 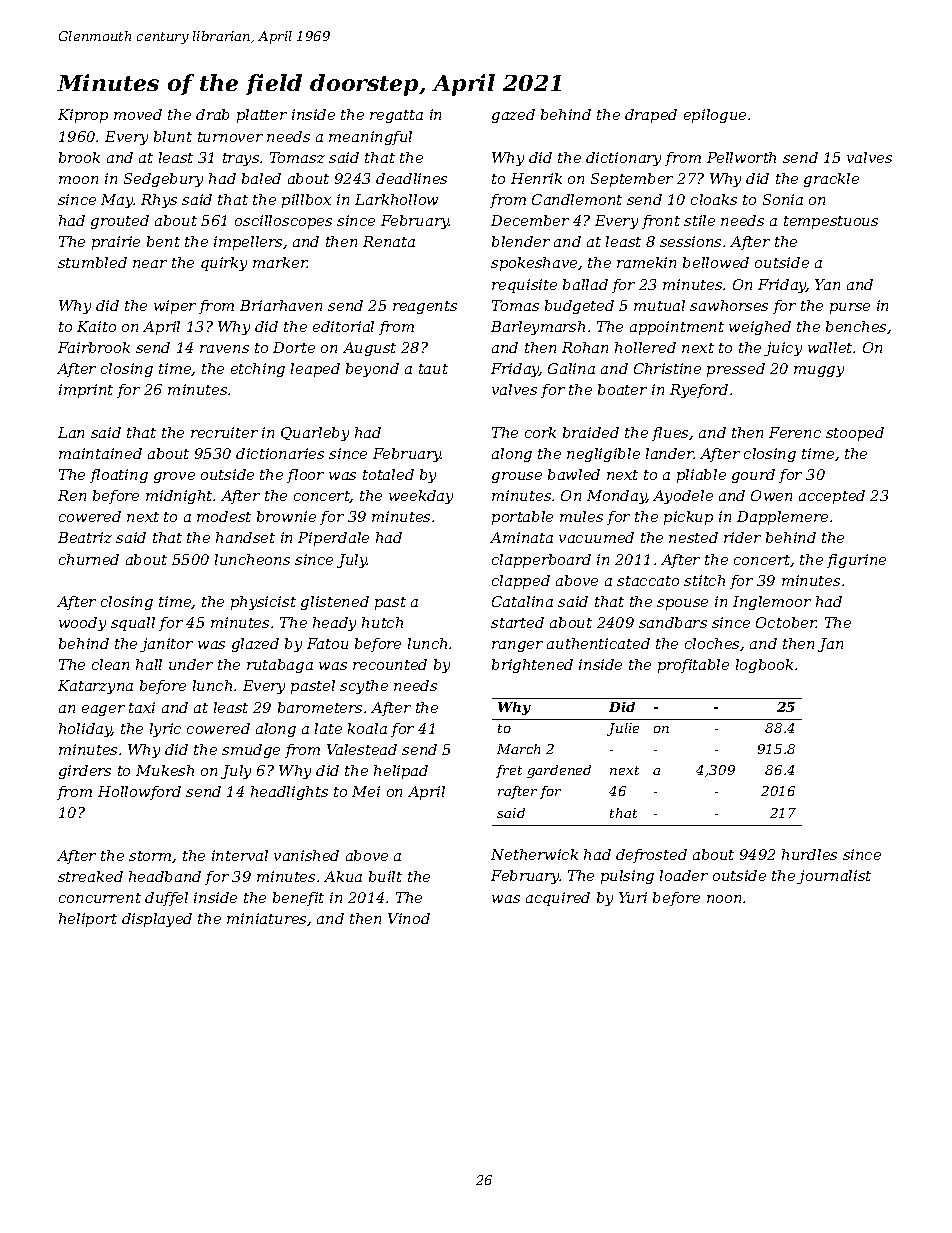 I want to click on meaningful, so click(x=370, y=138).
